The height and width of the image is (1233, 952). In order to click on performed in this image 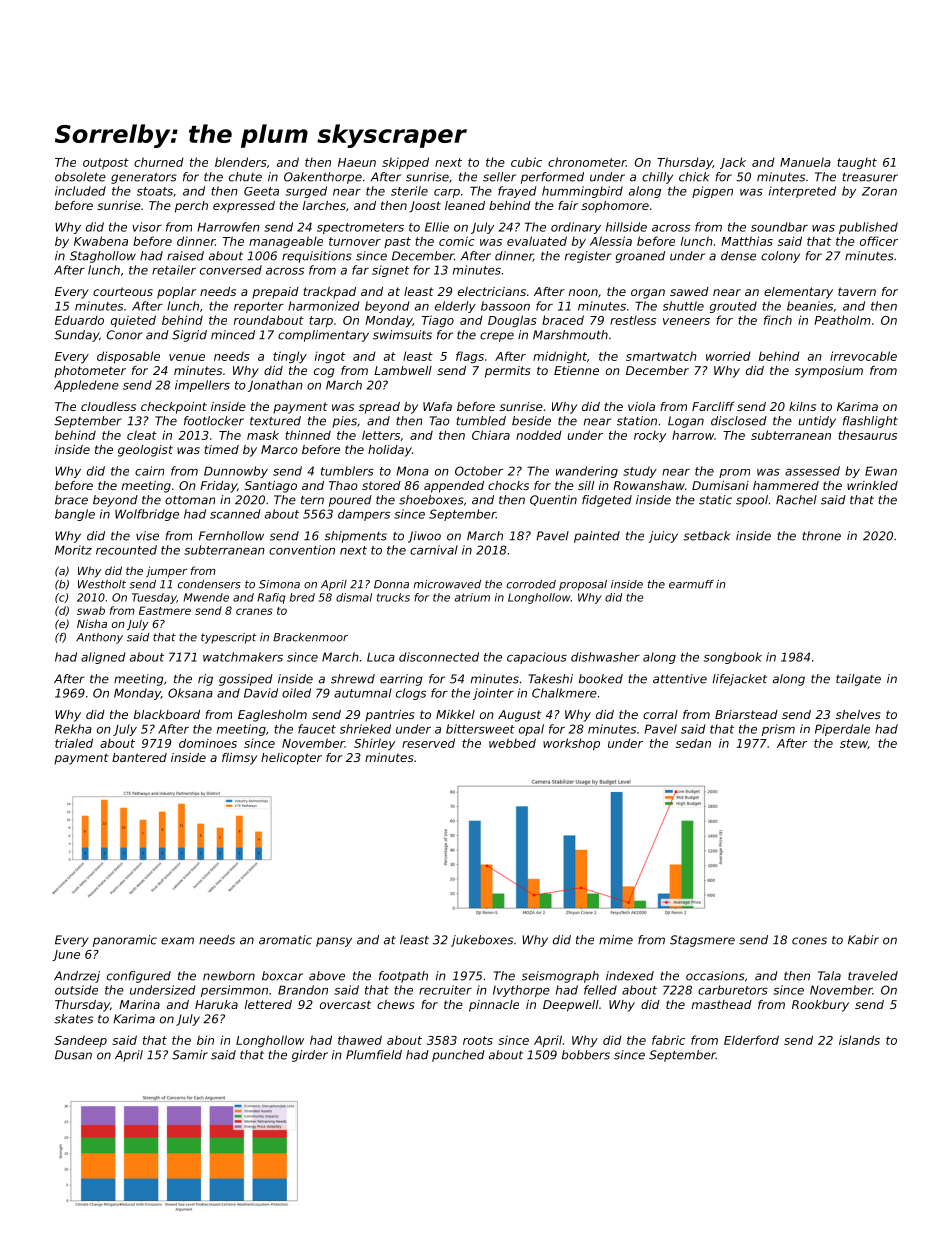, I will do `click(552, 178)`.
